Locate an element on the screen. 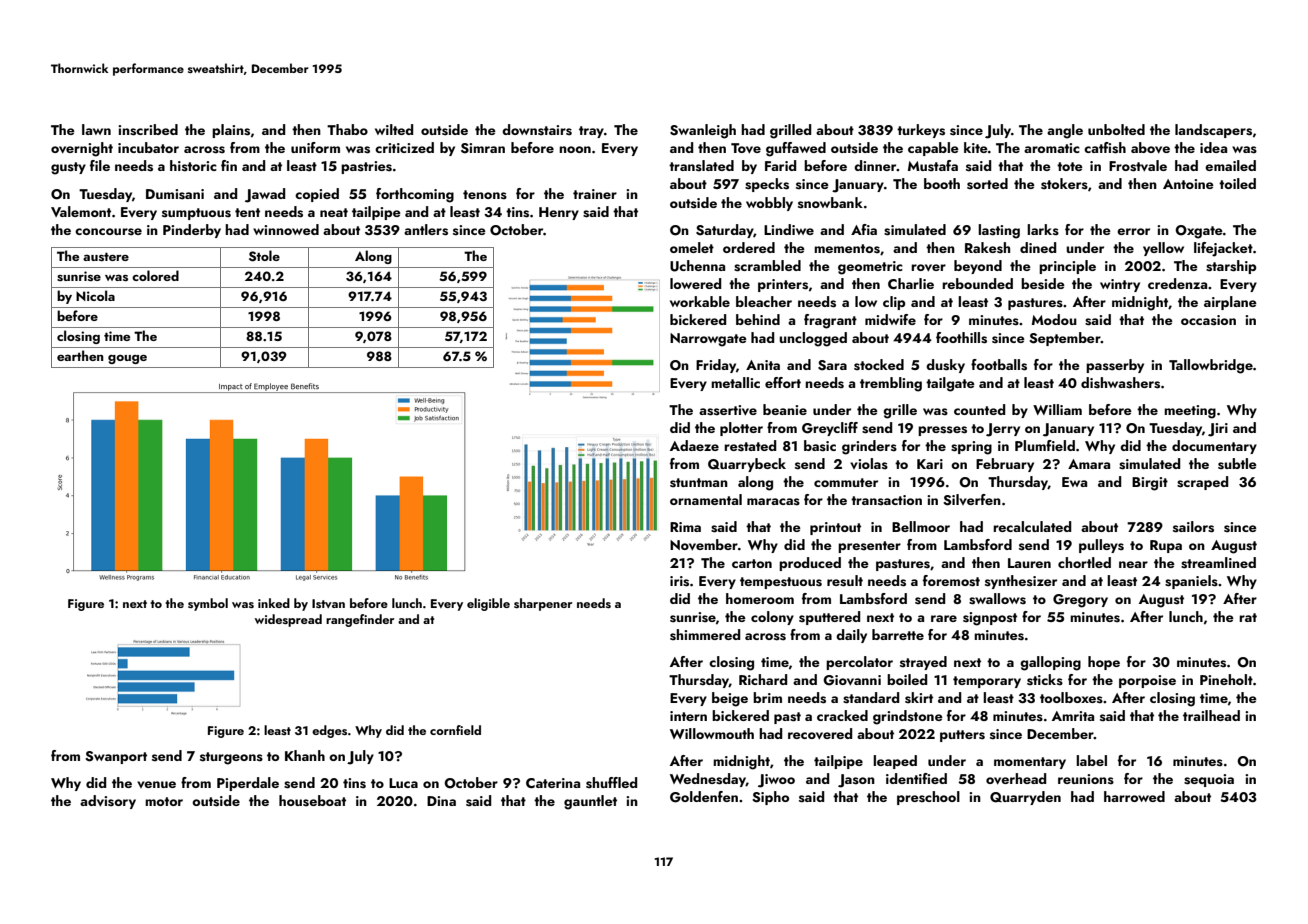  stuntman is located at coordinates (699, 483).
